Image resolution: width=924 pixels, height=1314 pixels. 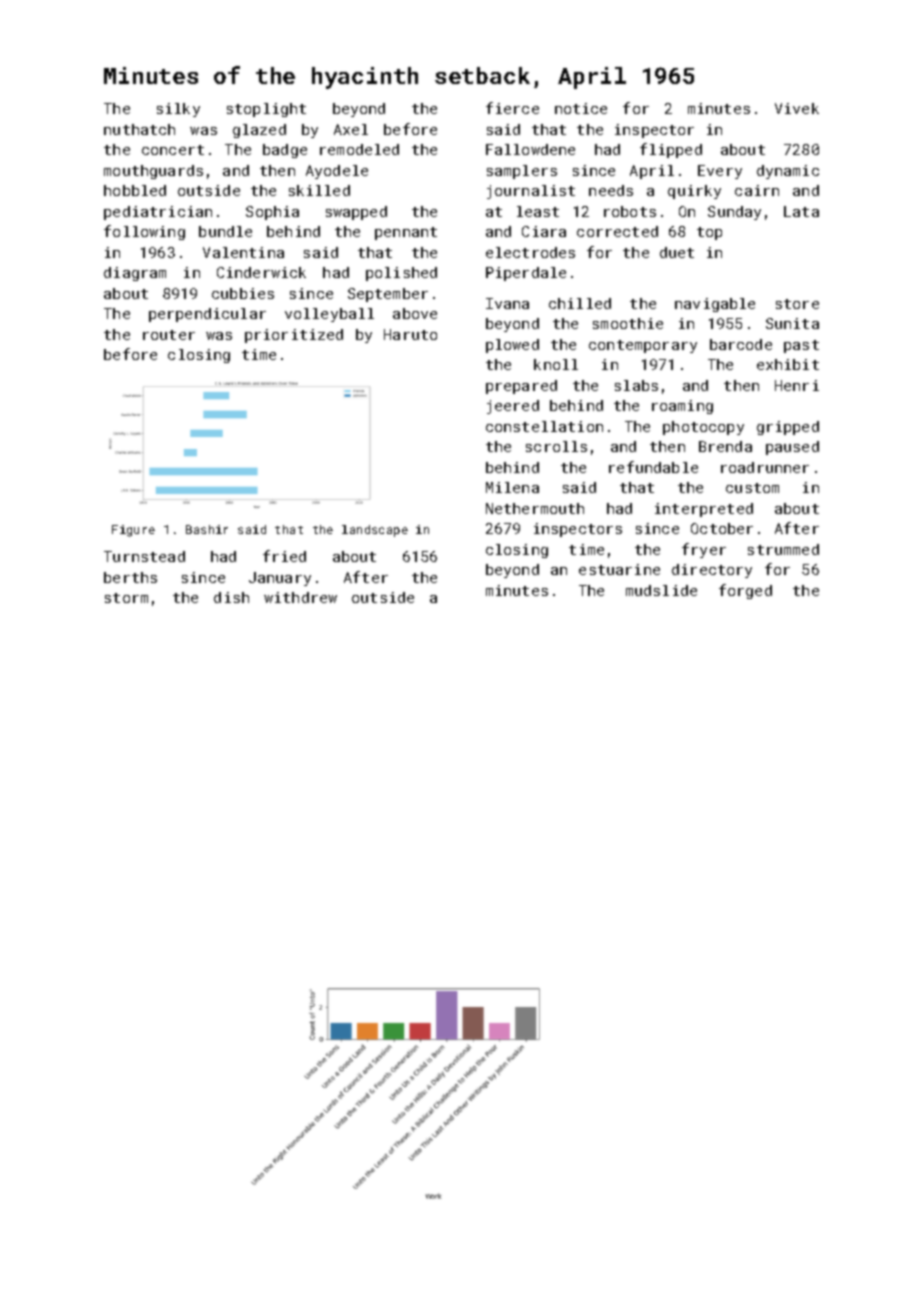 I want to click on Vivek, so click(x=797, y=108).
